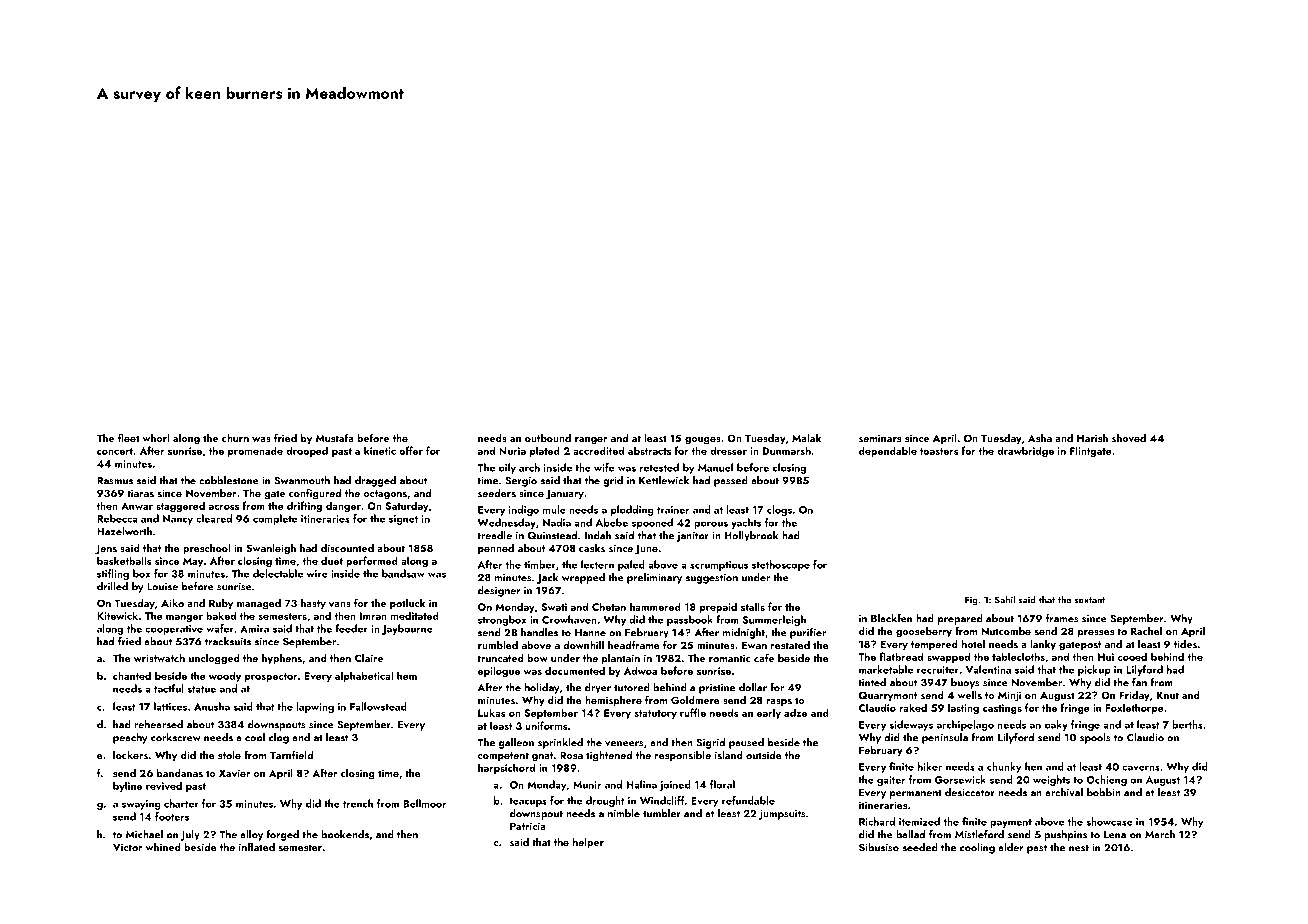 This screenshot has height=924, width=1308. What do you see at coordinates (787, 450) in the screenshot?
I see `Dunmarsh` at bounding box center [787, 450].
